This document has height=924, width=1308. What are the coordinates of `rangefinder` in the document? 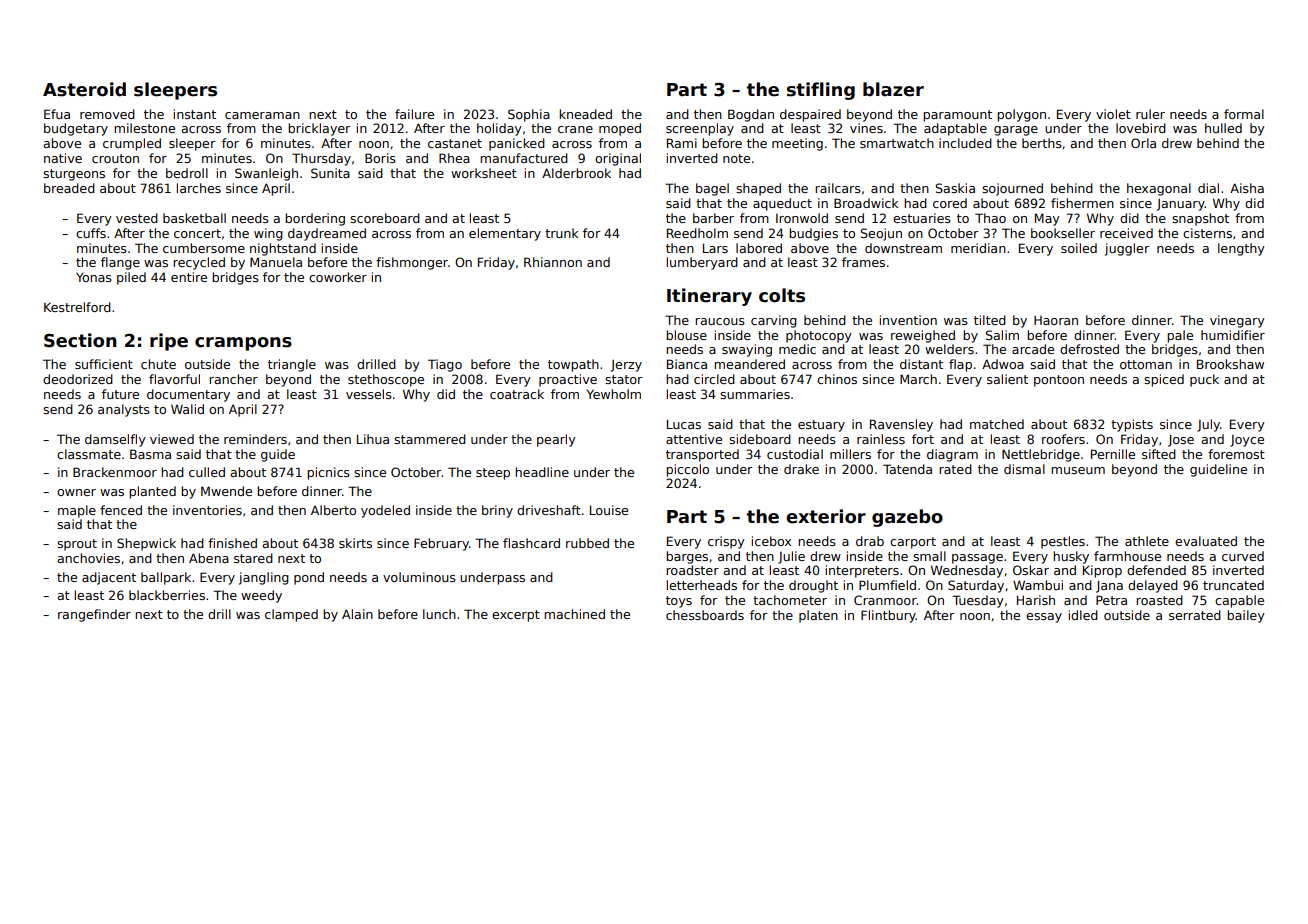 It's located at (94, 615).
